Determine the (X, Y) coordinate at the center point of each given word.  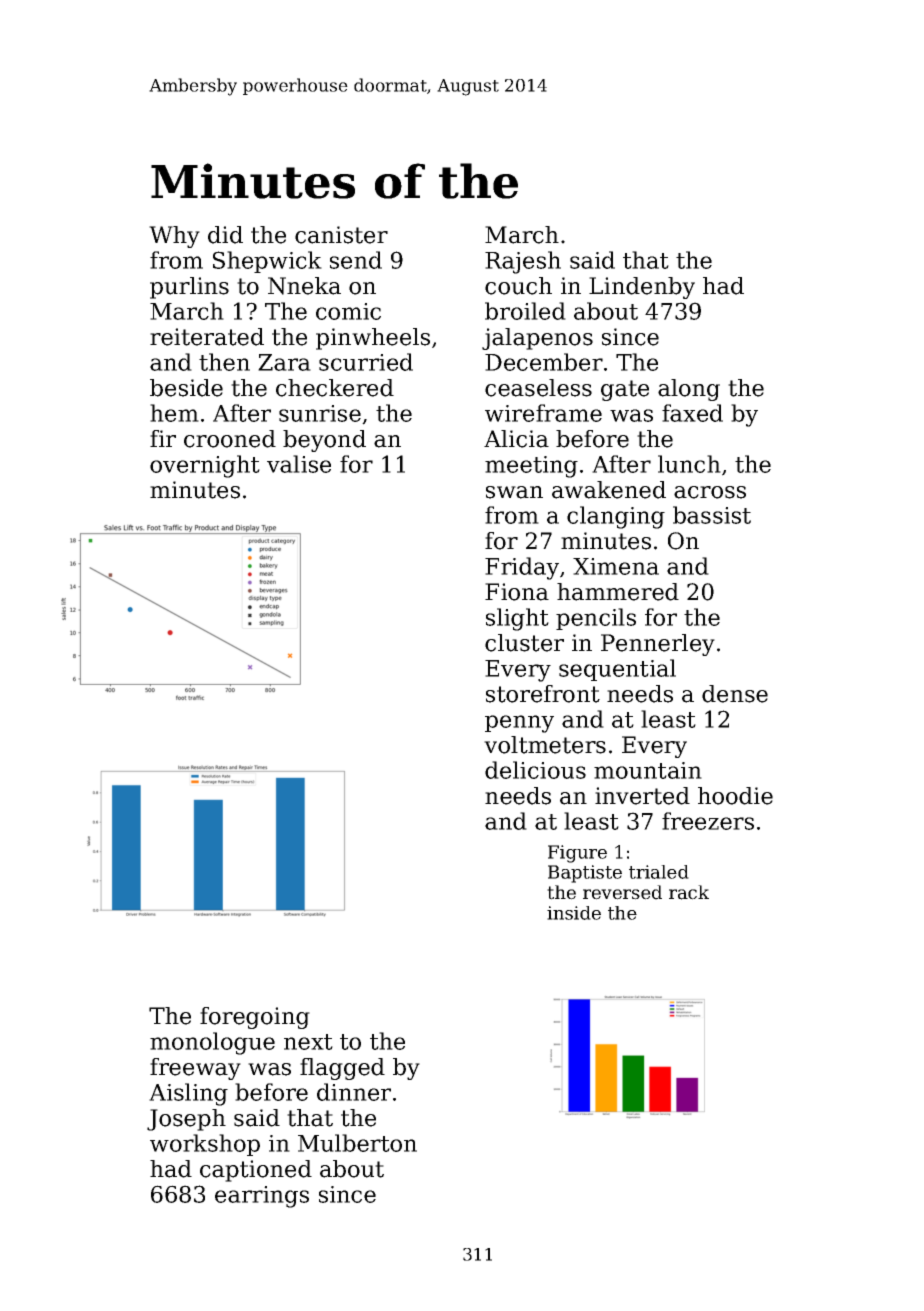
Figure (577, 854)
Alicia (516, 439)
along (689, 390)
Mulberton (357, 1143)
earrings (262, 1197)
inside (574, 913)
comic (348, 311)
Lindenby (642, 288)
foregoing (255, 1018)
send (356, 260)
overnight (205, 466)
